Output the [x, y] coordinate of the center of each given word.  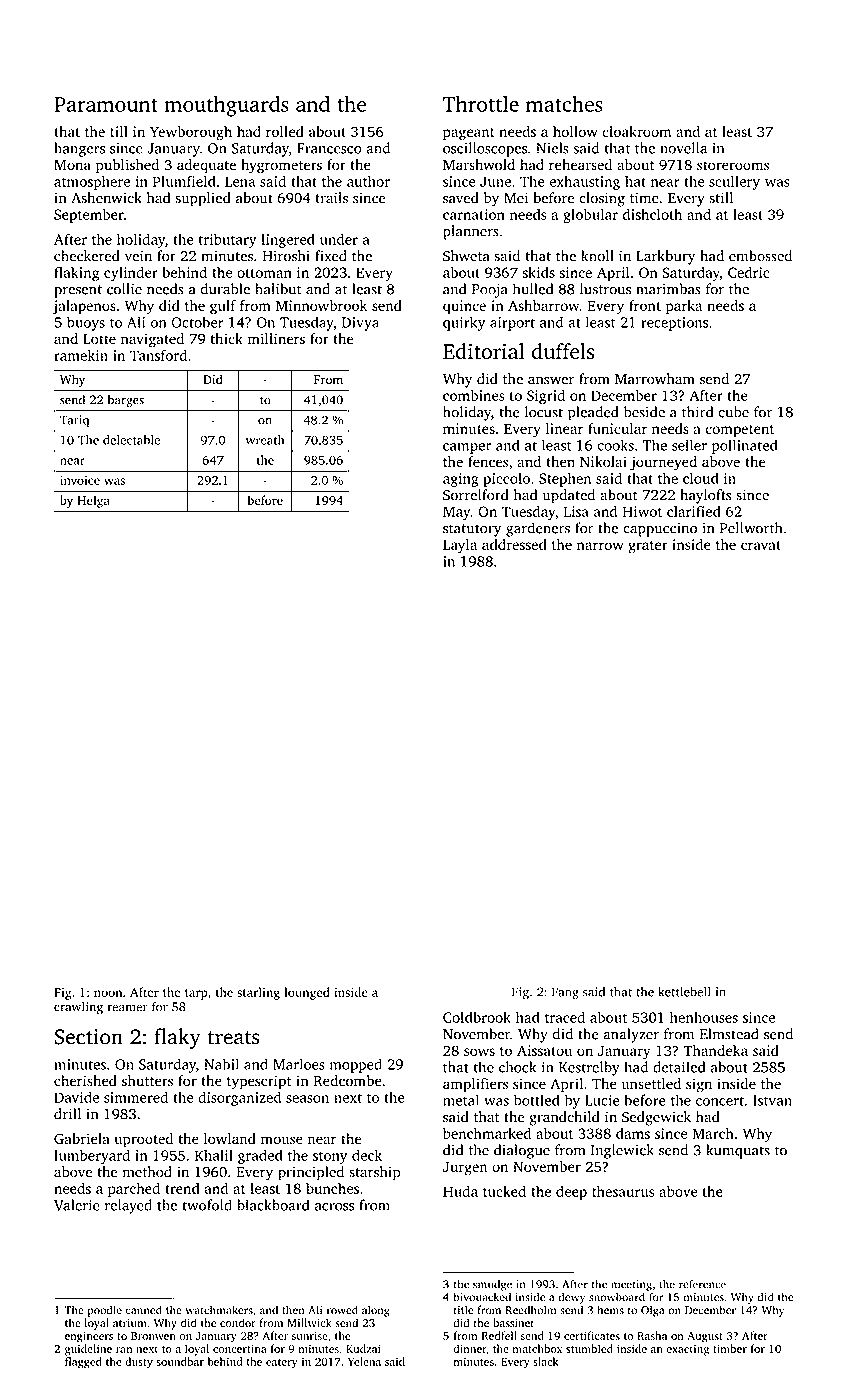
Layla [460, 546]
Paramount [106, 104]
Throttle [481, 104]
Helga [94, 501]
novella [683, 148]
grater [648, 547]
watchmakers [219, 1310]
